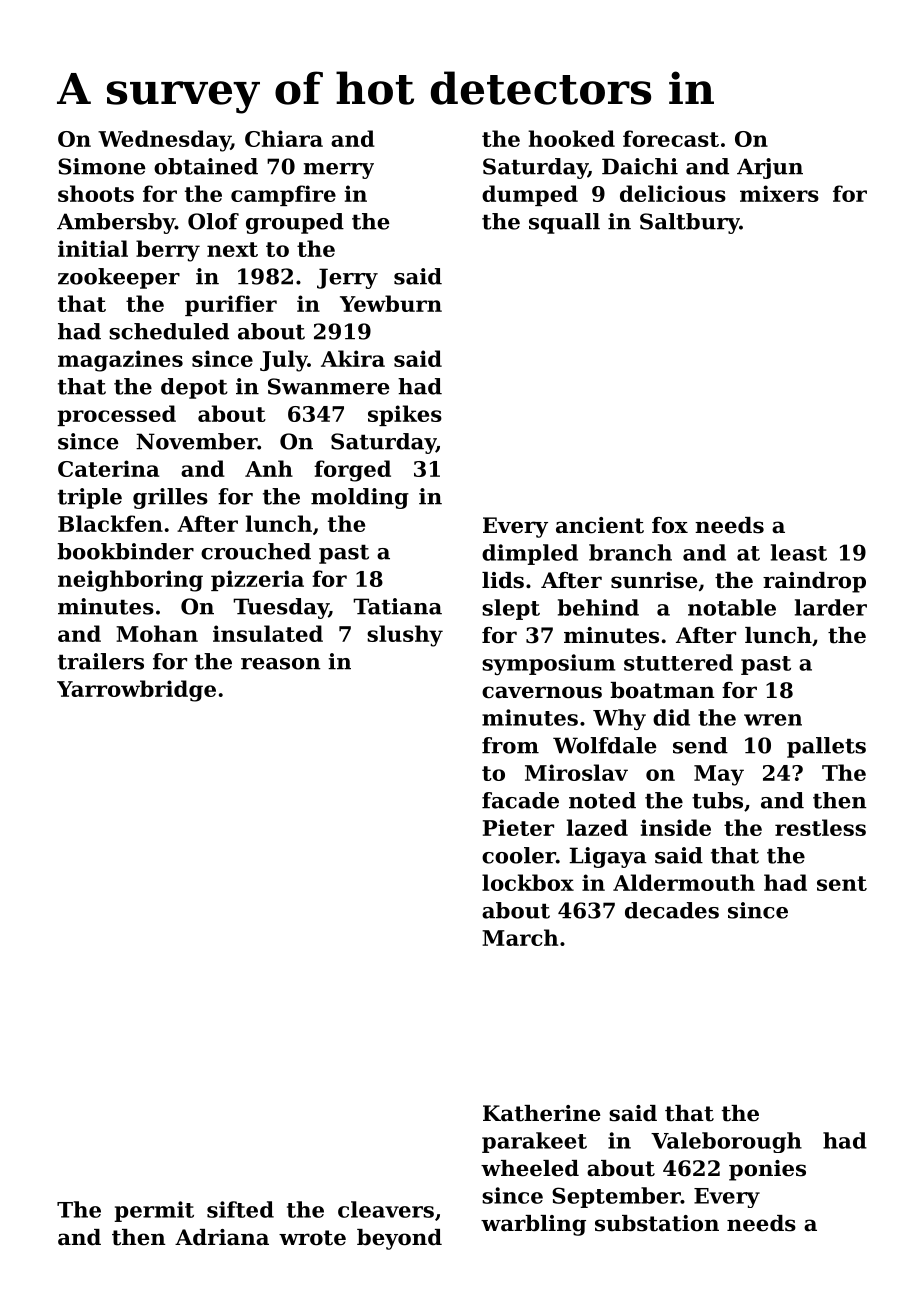 The height and width of the page is (1314, 924). I want to click on grilles, so click(170, 498).
